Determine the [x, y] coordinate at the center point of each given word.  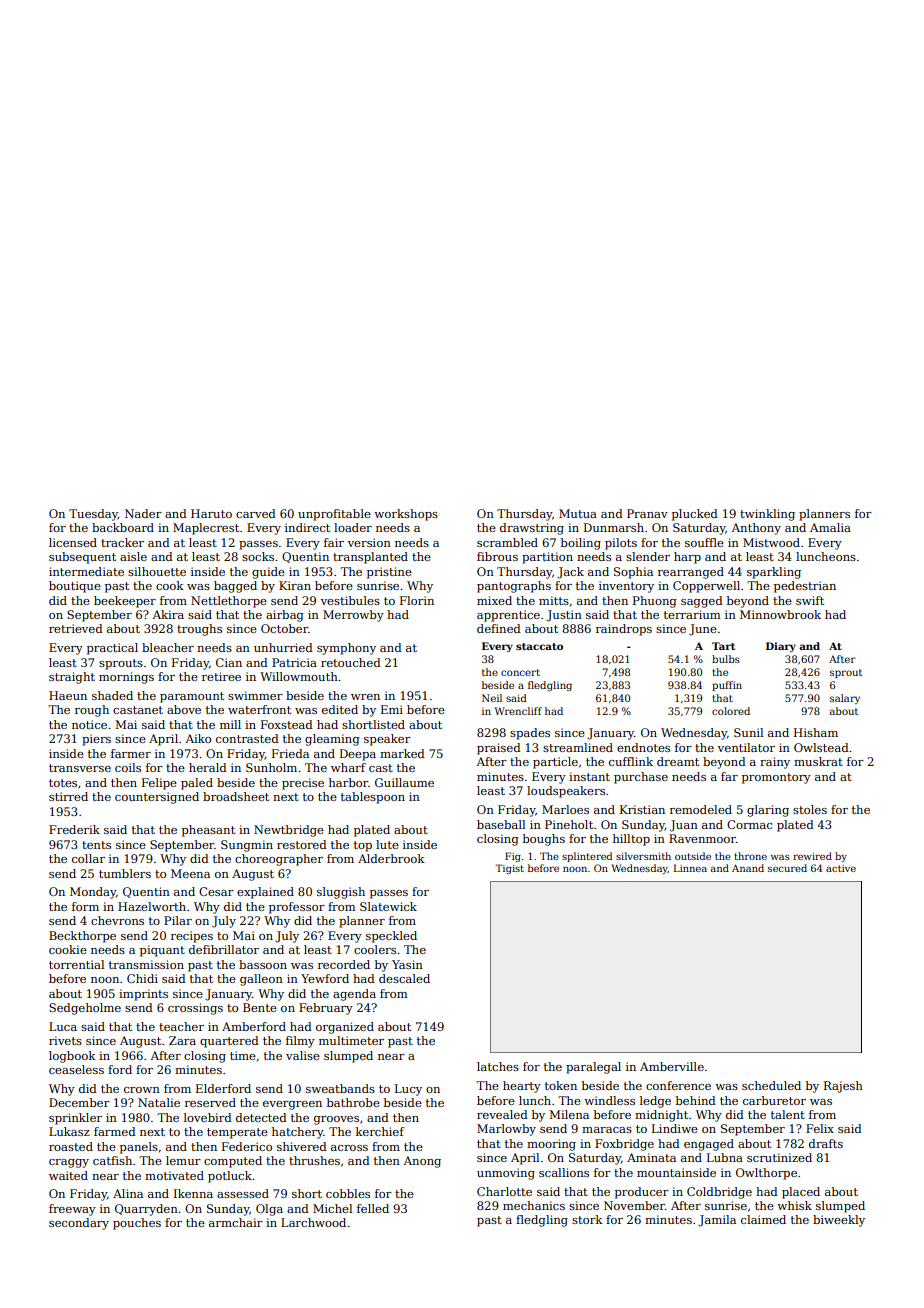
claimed [763, 1219]
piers [96, 740]
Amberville [672, 1066]
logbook [72, 1057]
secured [787, 868]
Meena [190, 873]
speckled [391, 937]
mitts [554, 600]
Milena [569, 1114]
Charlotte [504, 1191]
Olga [269, 1210]
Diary [781, 647]
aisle [133, 556]
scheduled [771, 1085]
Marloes [565, 809]
